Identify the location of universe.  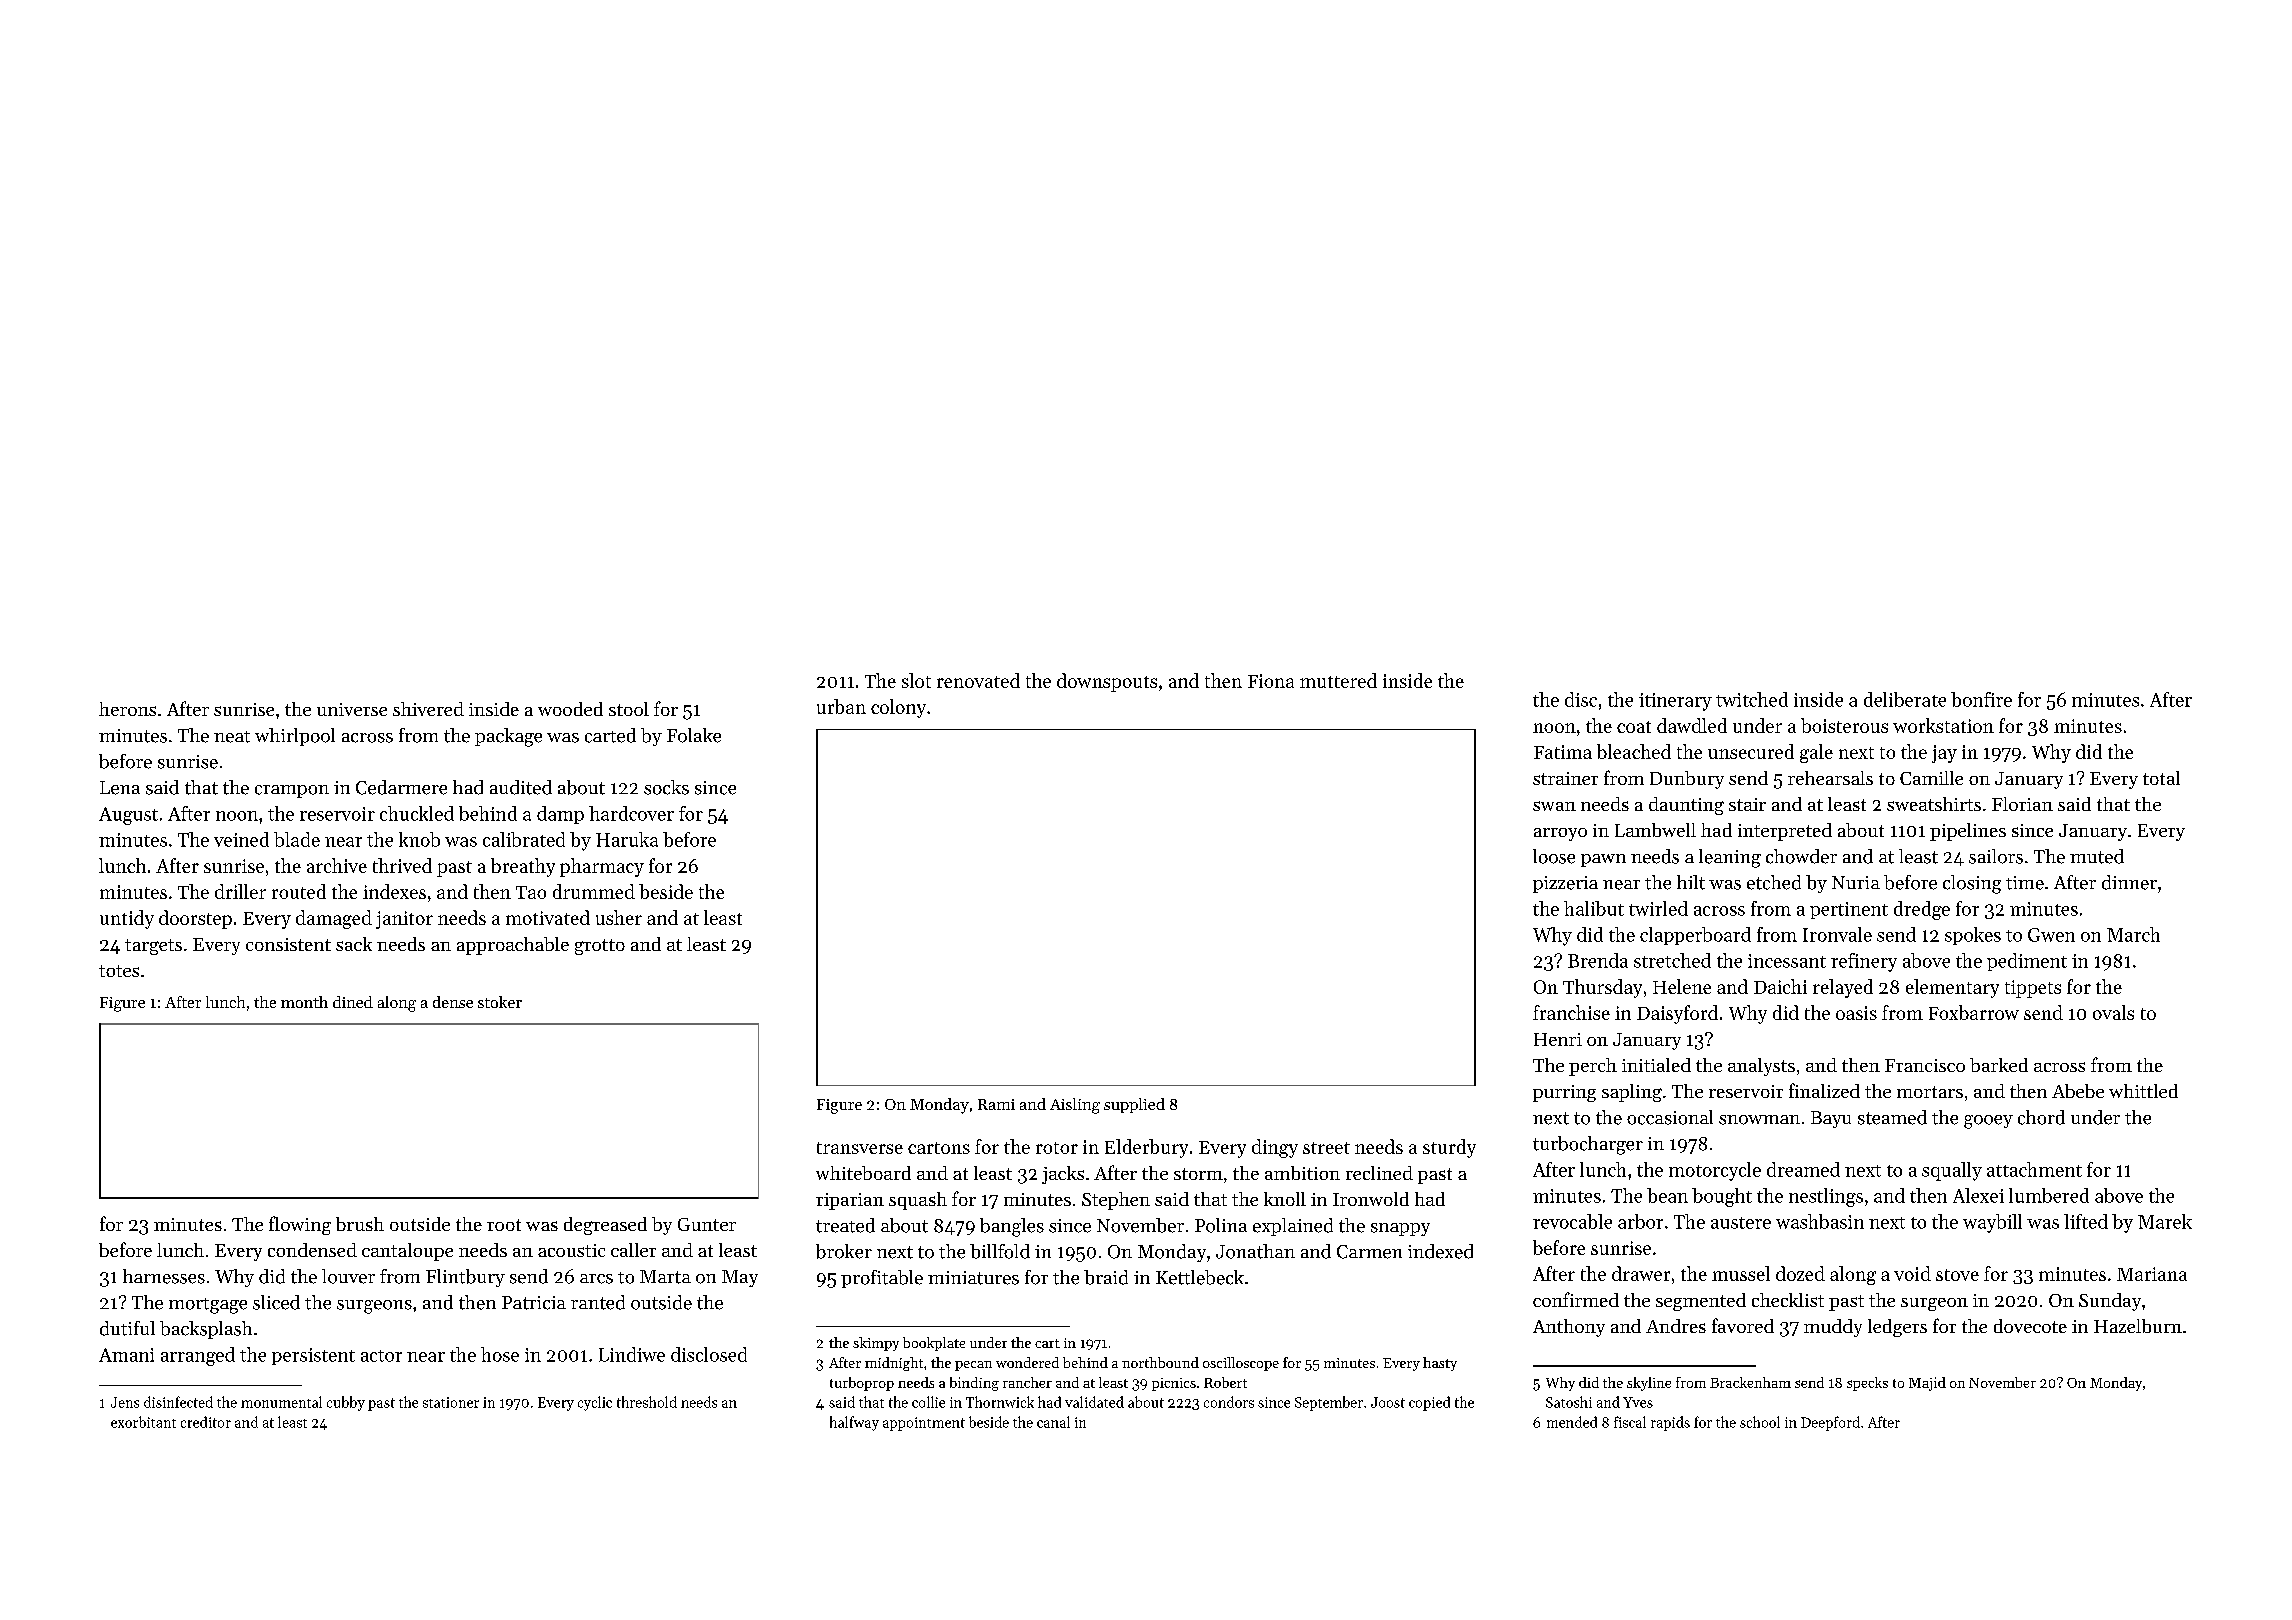
(352, 709).
